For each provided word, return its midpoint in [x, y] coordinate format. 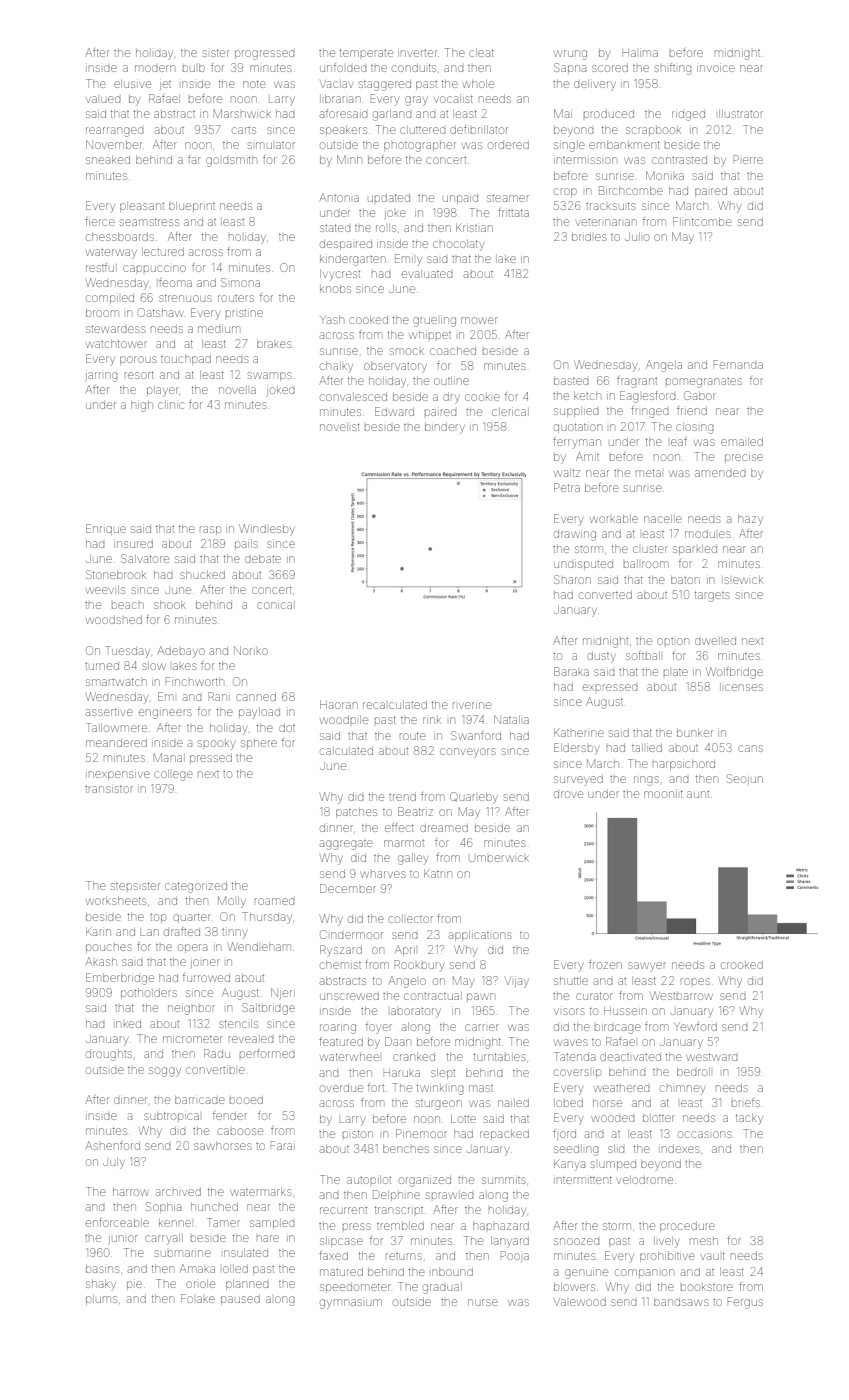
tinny [234, 934]
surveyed [578, 779]
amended [720, 473]
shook [170, 605]
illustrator [741, 114]
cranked [414, 1057]
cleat [481, 53]
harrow [131, 1192]
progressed [264, 55]
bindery [445, 428]
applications [480, 936]
